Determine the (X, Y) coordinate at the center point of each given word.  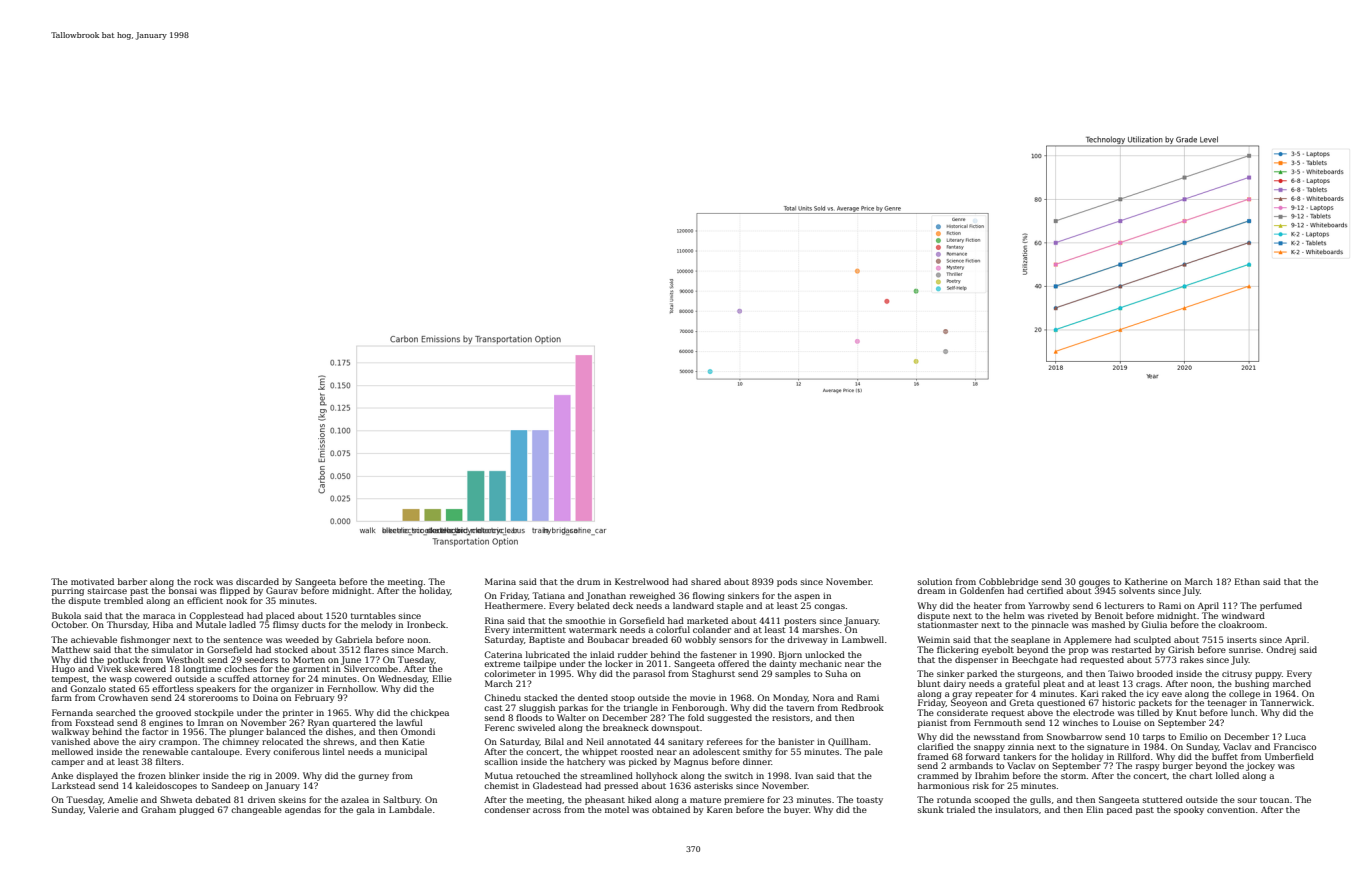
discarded (257, 581)
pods (787, 582)
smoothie (585, 620)
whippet (600, 752)
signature (1108, 748)
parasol (649, 674)
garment (311, 670)
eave (1172, 694)
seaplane (1030, 640)
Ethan (1247, 581)
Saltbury (402, 800)
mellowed (72, 751)
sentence (243, 640)
